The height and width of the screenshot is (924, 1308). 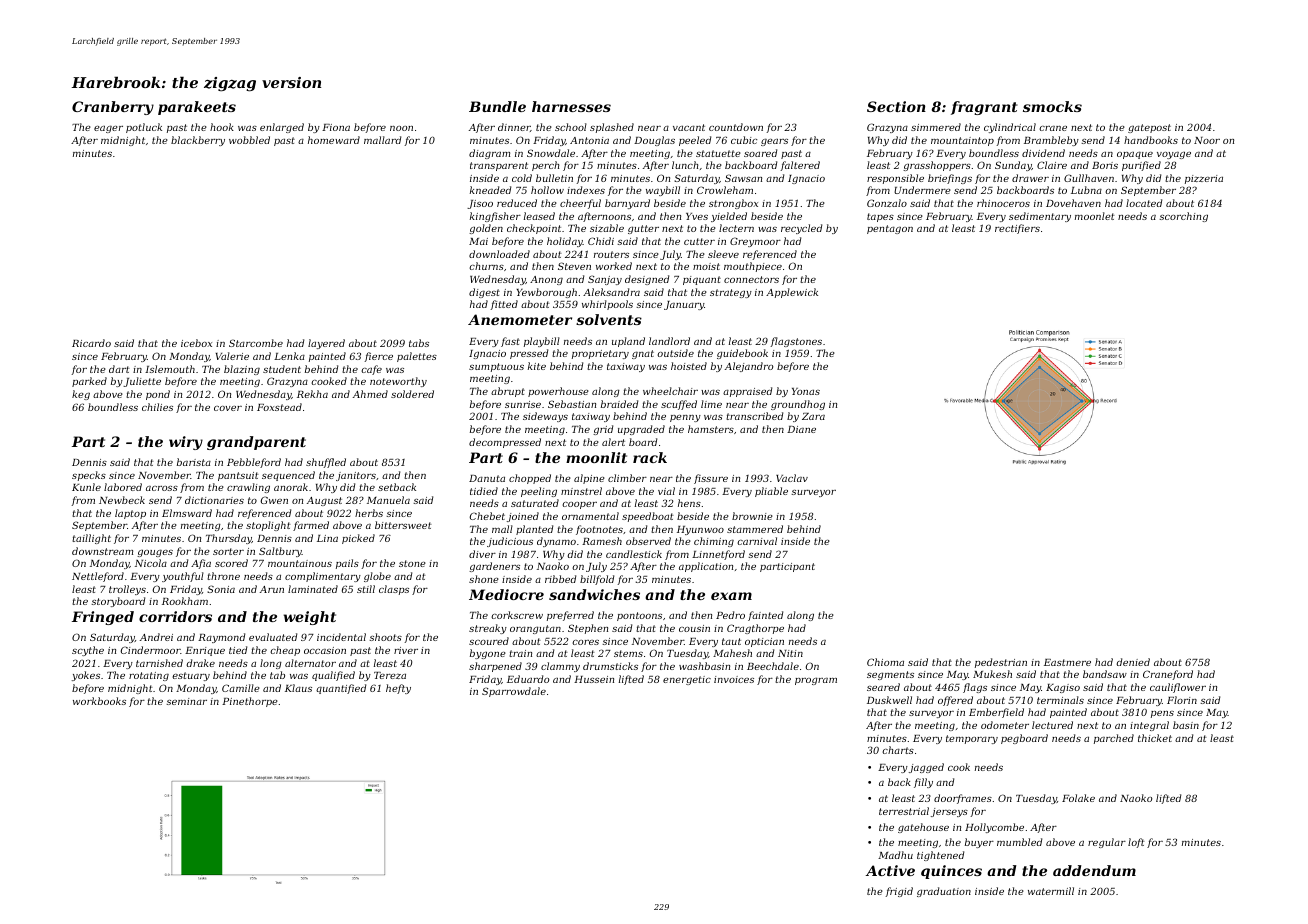 I want to click on graduation, so click(x=944, y=892).
